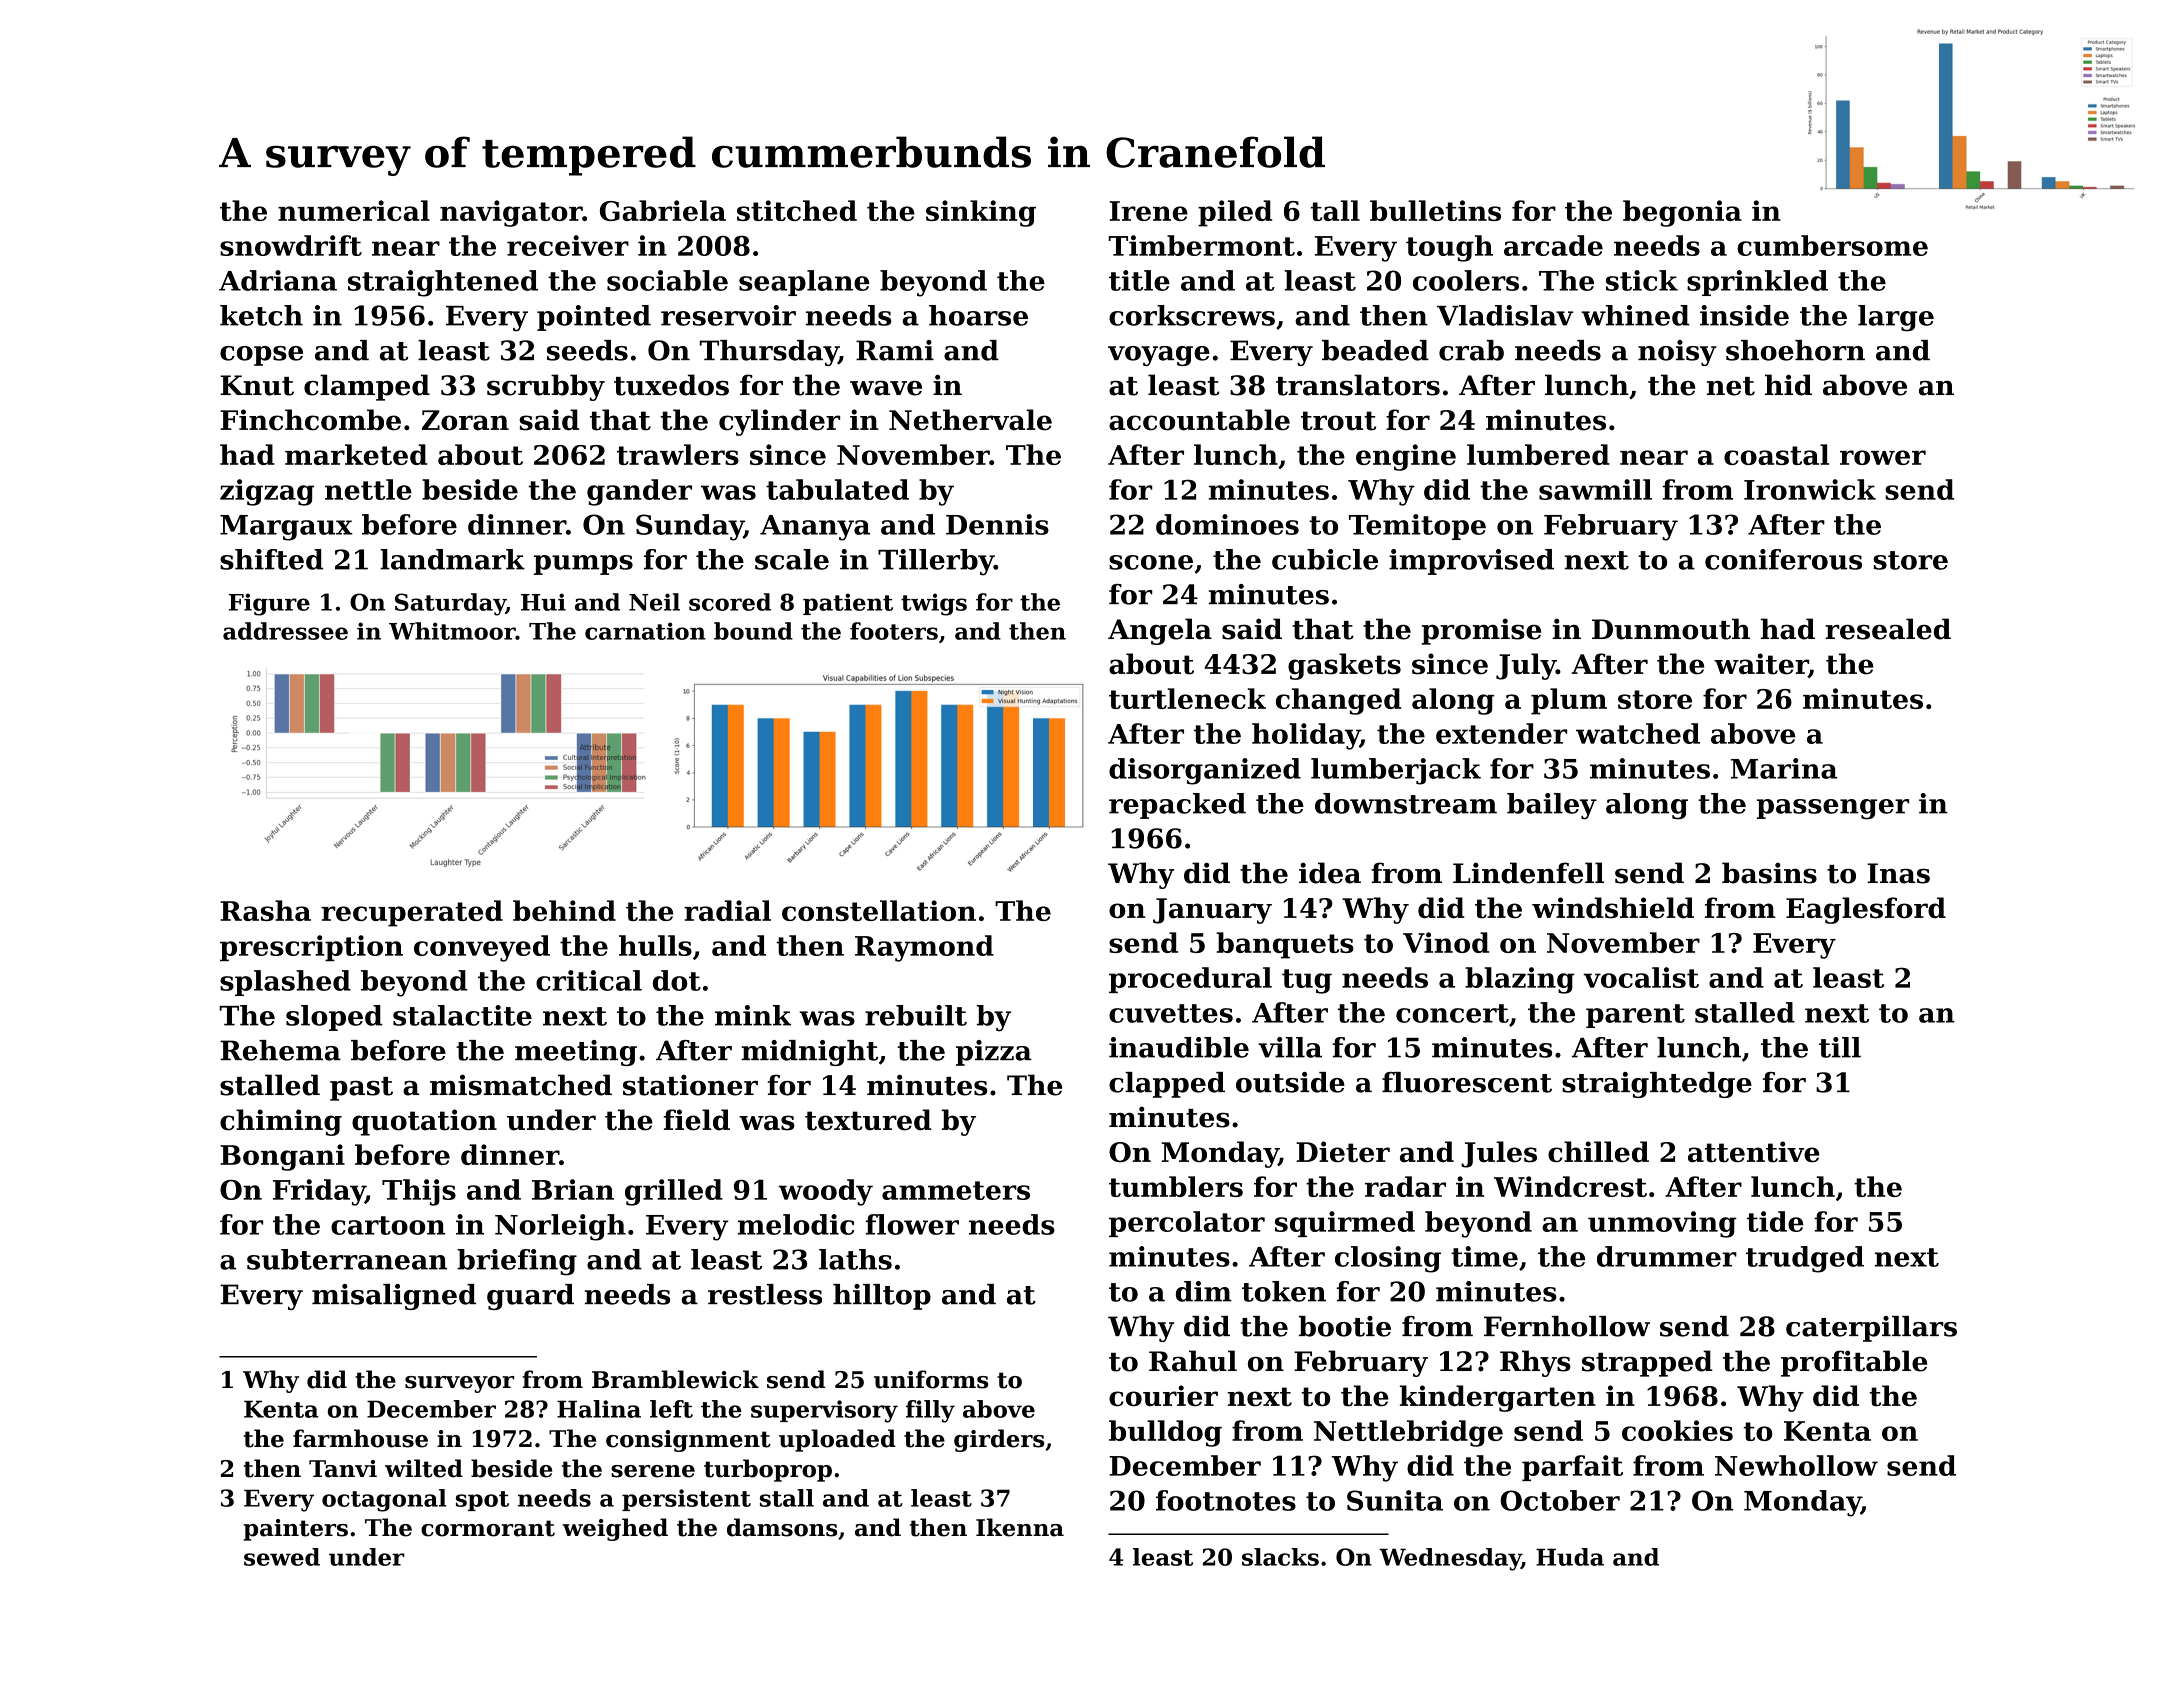 This image has width=2178, height=1683. What do you see at coordinates (804, 283) in the image?
I see `seaplane` at bounding box center [804, 283].
